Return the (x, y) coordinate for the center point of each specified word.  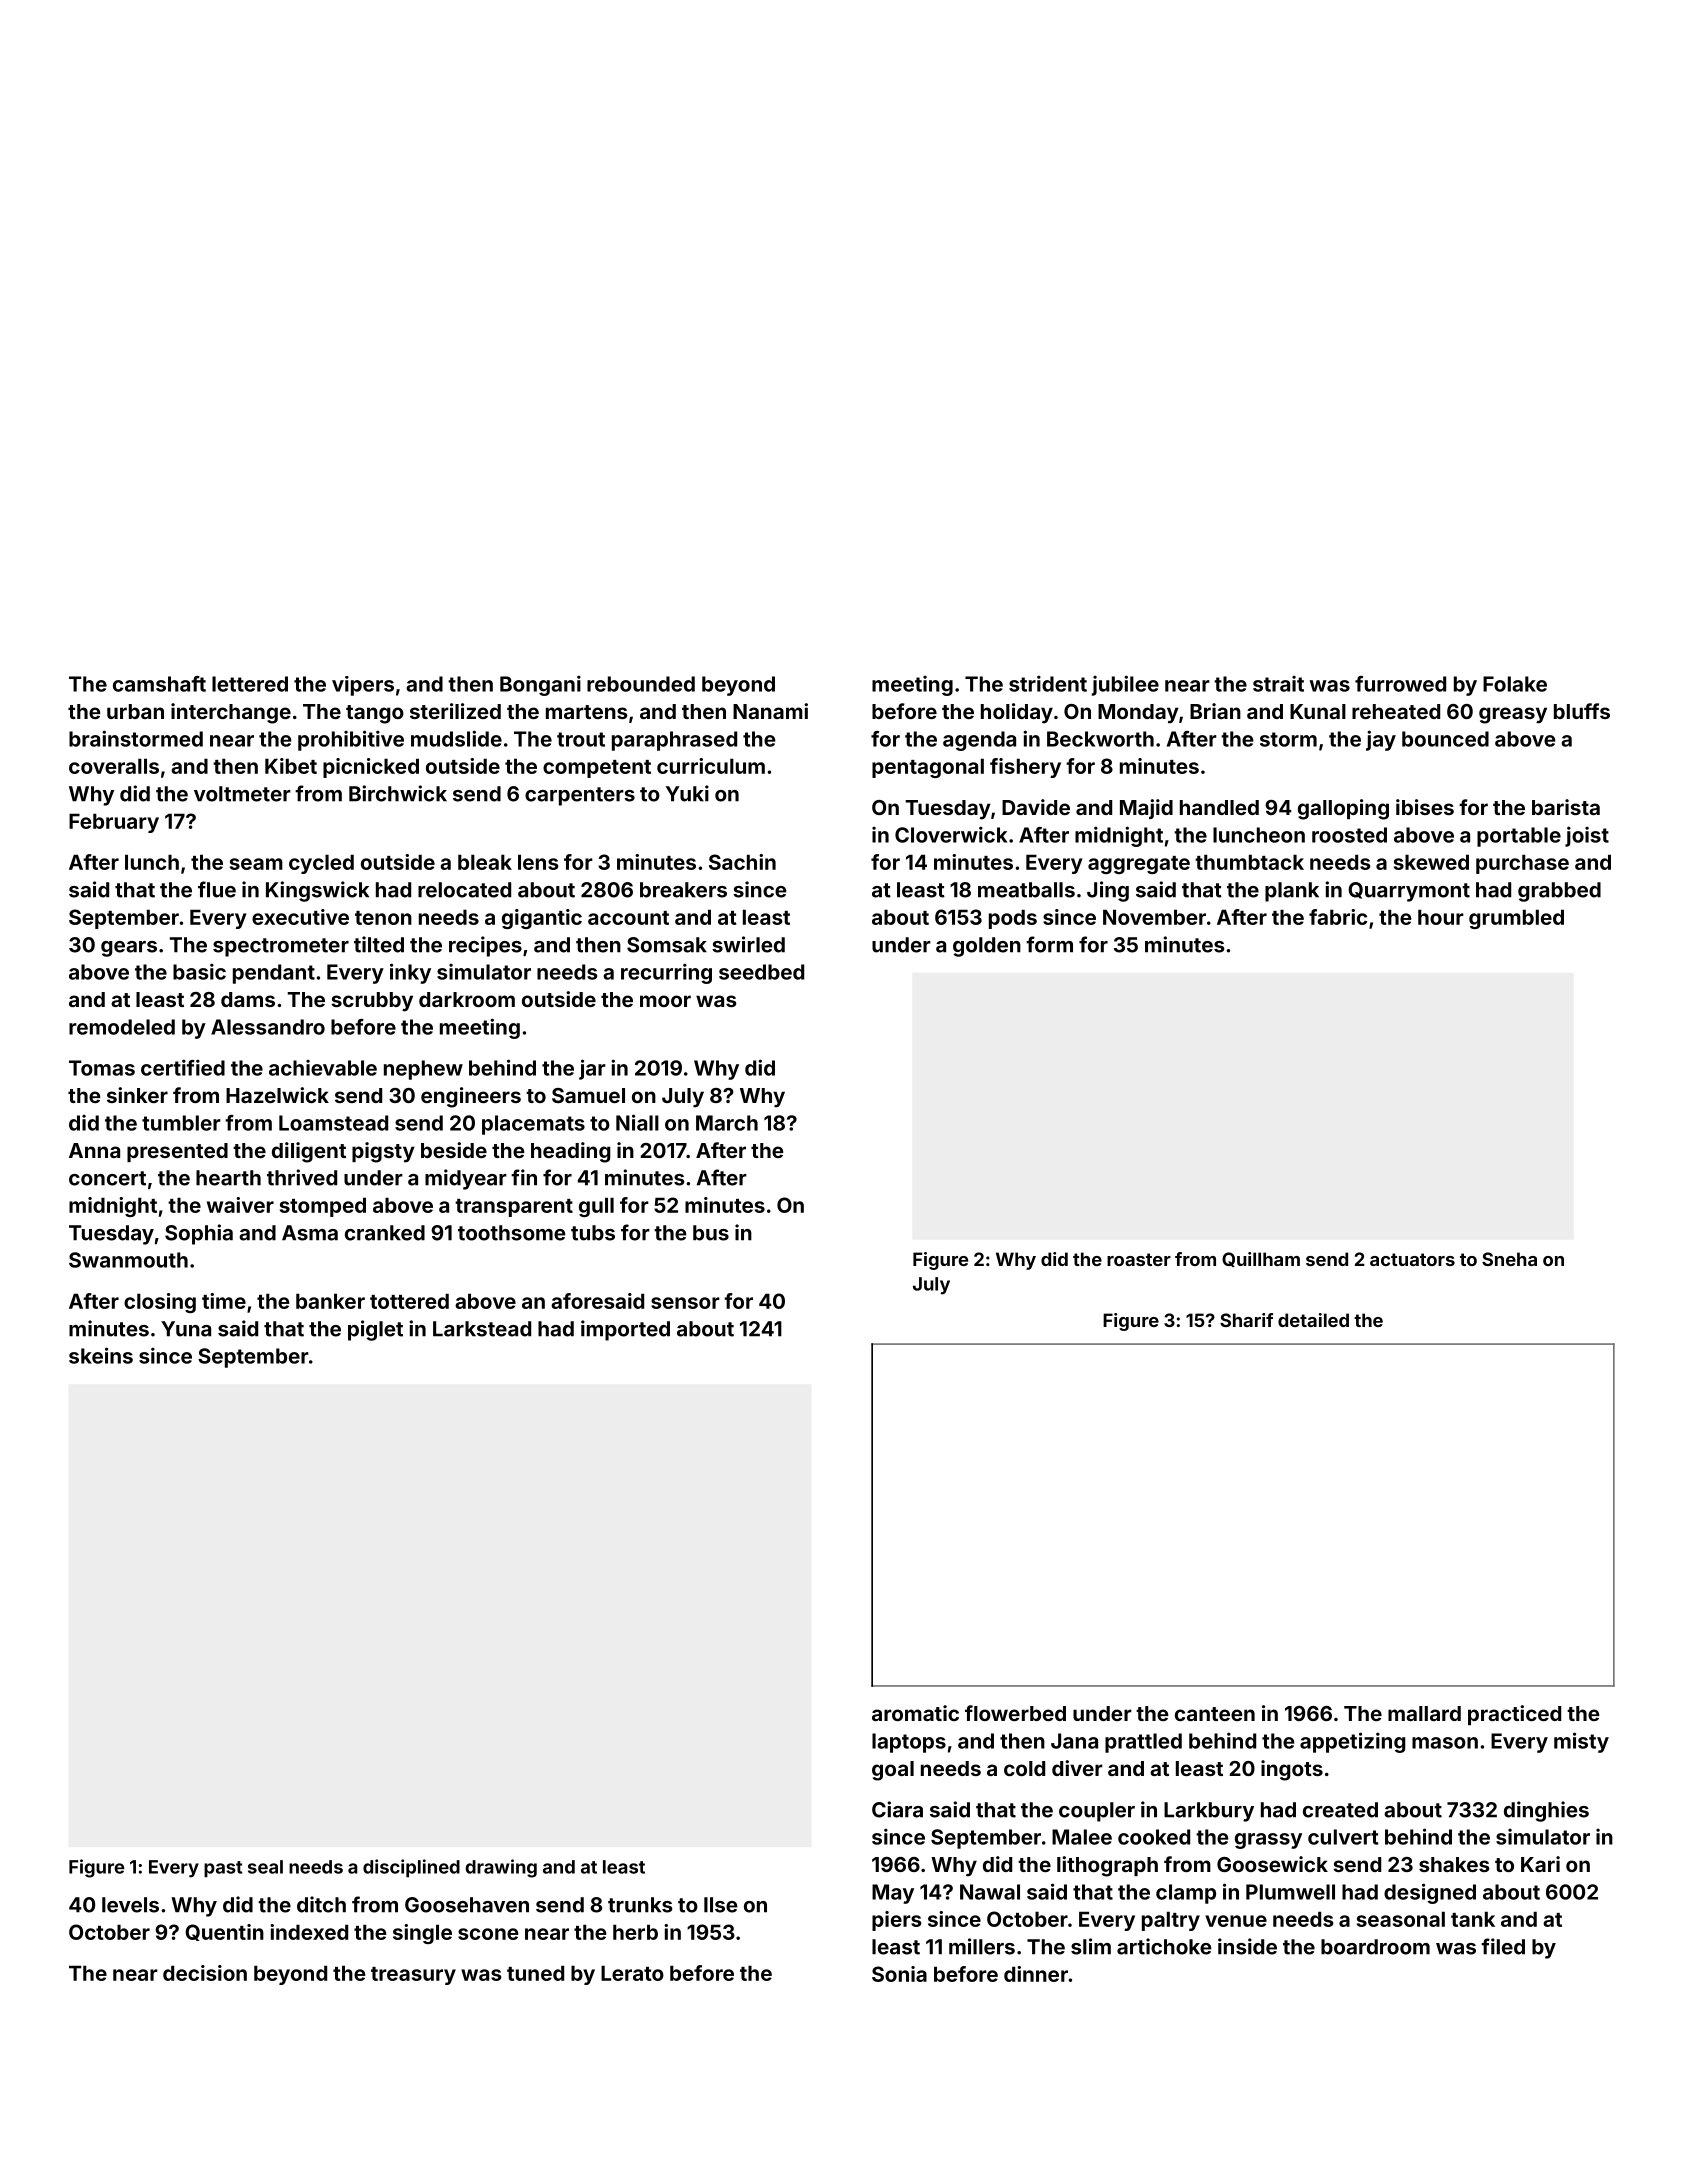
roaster (1139, 1259)
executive (300, 917)
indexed (309, 1932)
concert (107, 1178)
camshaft (159, 684)
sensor (685, 1303)
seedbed (761, 972)
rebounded (641, 684)
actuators (1412, 1259)
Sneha (1509, 1259)
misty (1581, 1742)
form (1049, 944)
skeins (101, 1355)
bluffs (1582, 711)
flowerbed (1015, 1713)
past (223, 1869)
